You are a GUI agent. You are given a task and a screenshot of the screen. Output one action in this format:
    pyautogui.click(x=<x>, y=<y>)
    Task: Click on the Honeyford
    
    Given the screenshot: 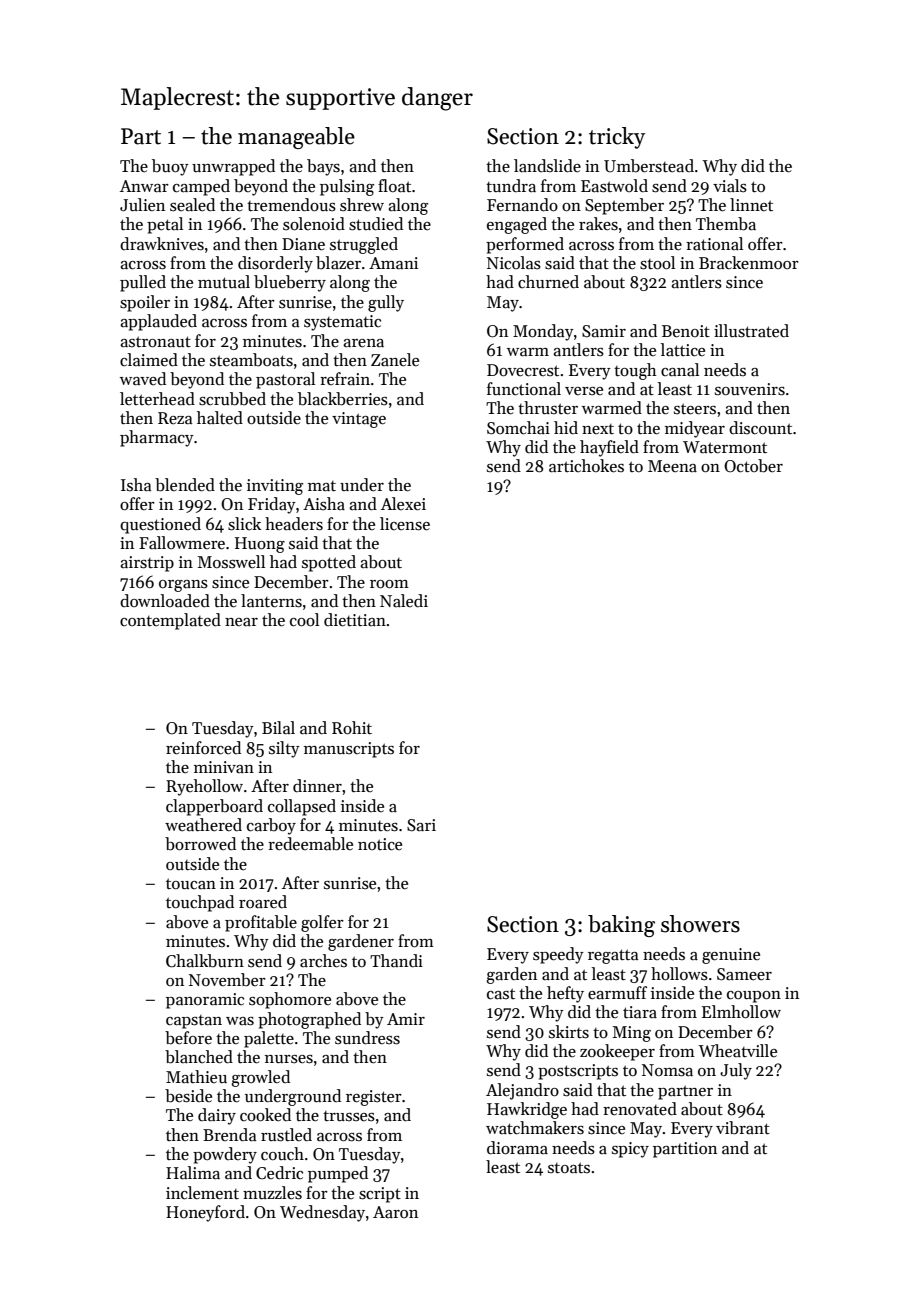 What is the action you would take?
    pyautogui.click(x=205, y=1213)
